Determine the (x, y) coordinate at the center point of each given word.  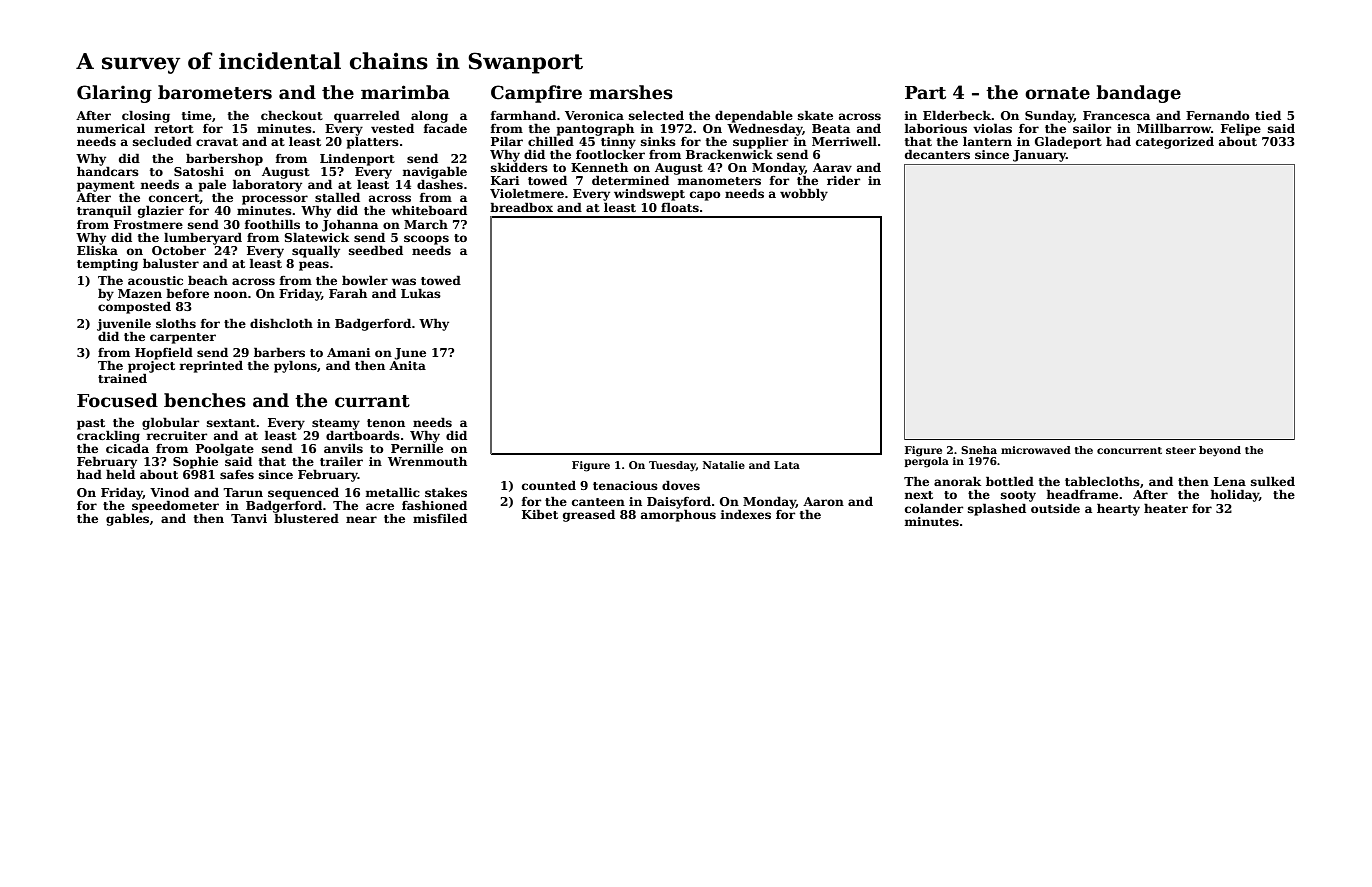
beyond (1220, 451)
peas (314, 266)
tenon (386, 423)
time (197, 115)
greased (589, 515)
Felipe (1241, 129)
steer (1181, 450)
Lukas (421, 293)
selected (656, 115)
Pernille (417, 448)
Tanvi (249, 518)
